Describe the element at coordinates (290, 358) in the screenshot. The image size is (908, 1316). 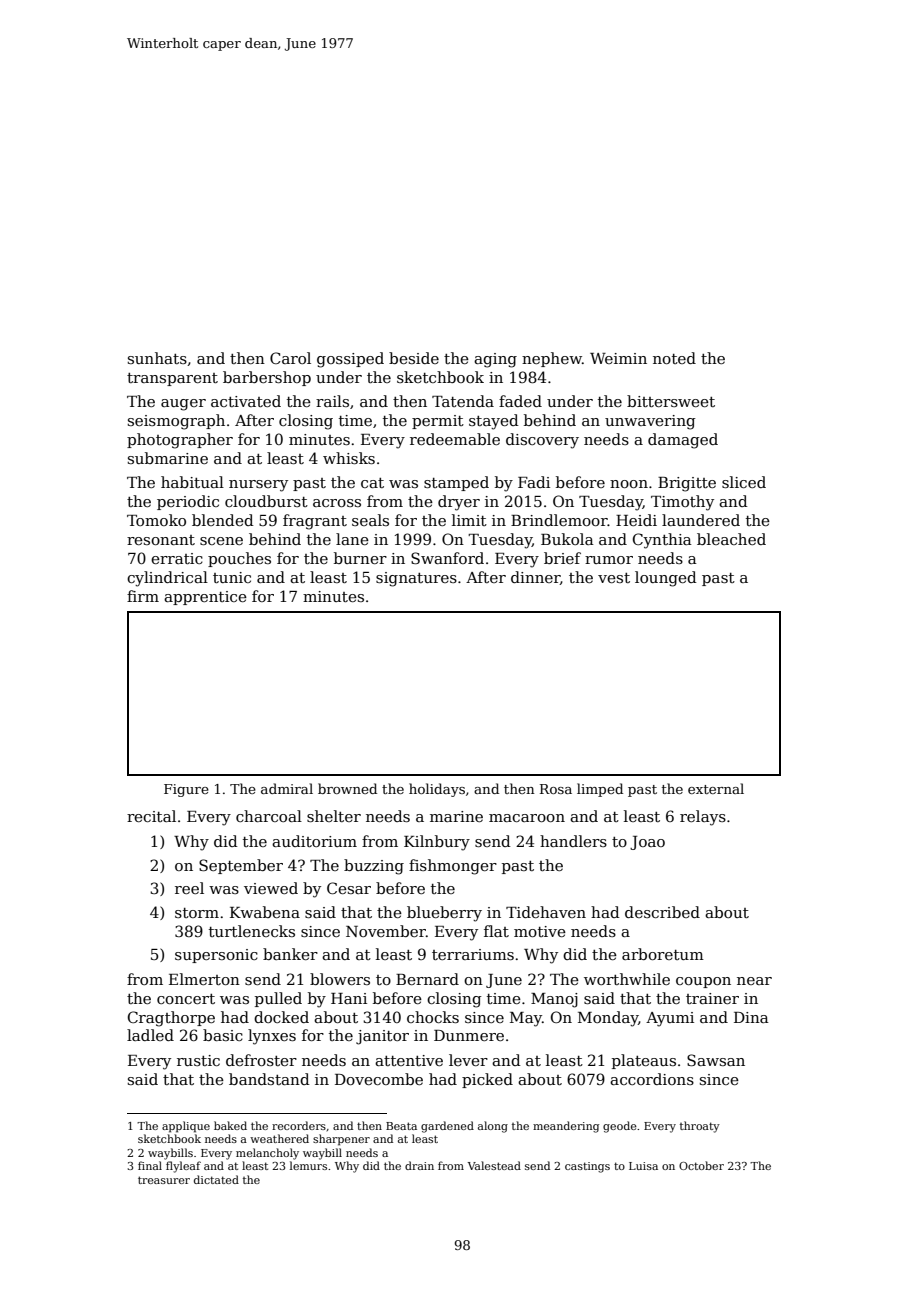
I see `Carol` at that location.
